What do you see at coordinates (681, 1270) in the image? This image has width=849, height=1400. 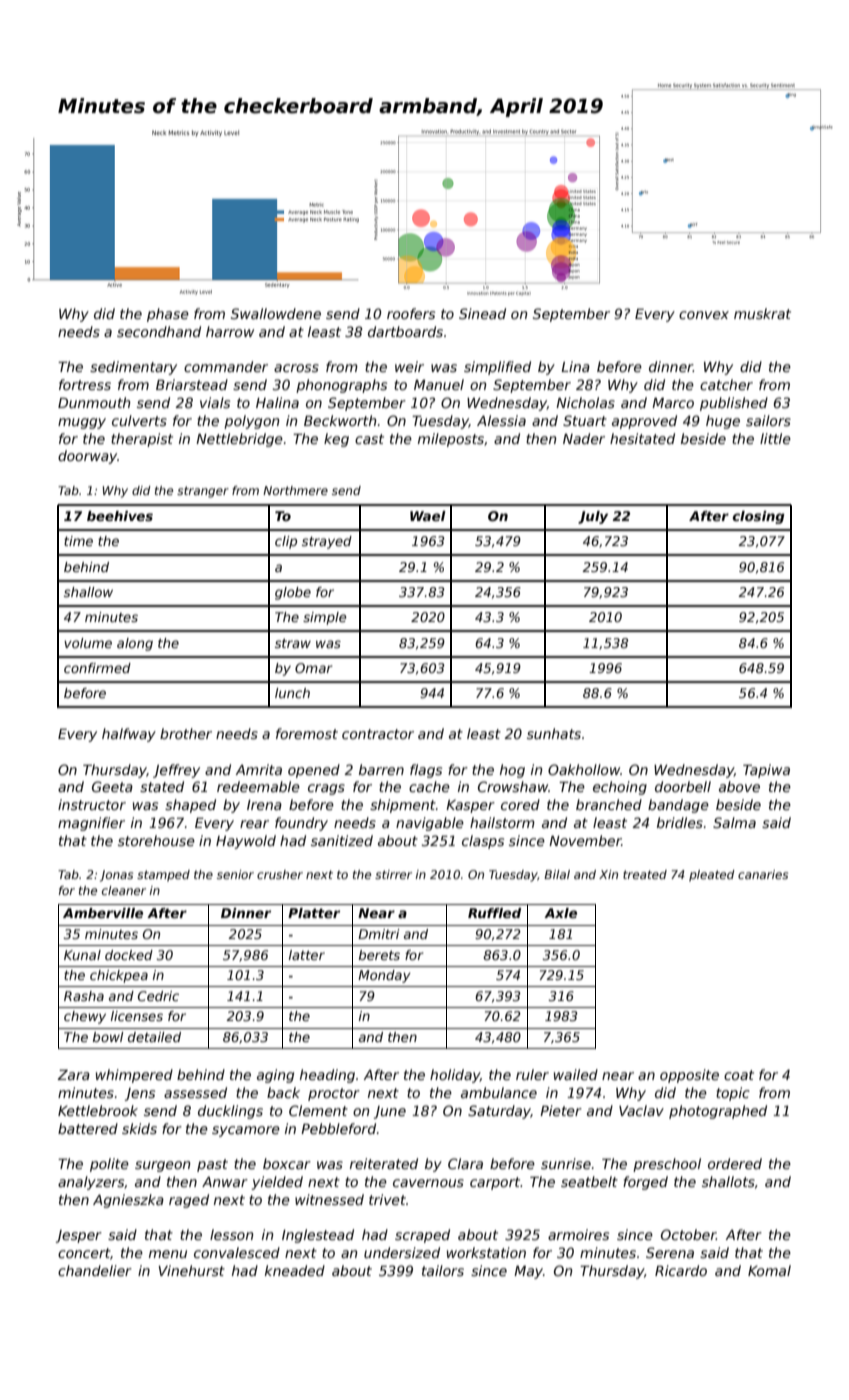 I see `Ricardo` at bounding box center [681, 1270].
